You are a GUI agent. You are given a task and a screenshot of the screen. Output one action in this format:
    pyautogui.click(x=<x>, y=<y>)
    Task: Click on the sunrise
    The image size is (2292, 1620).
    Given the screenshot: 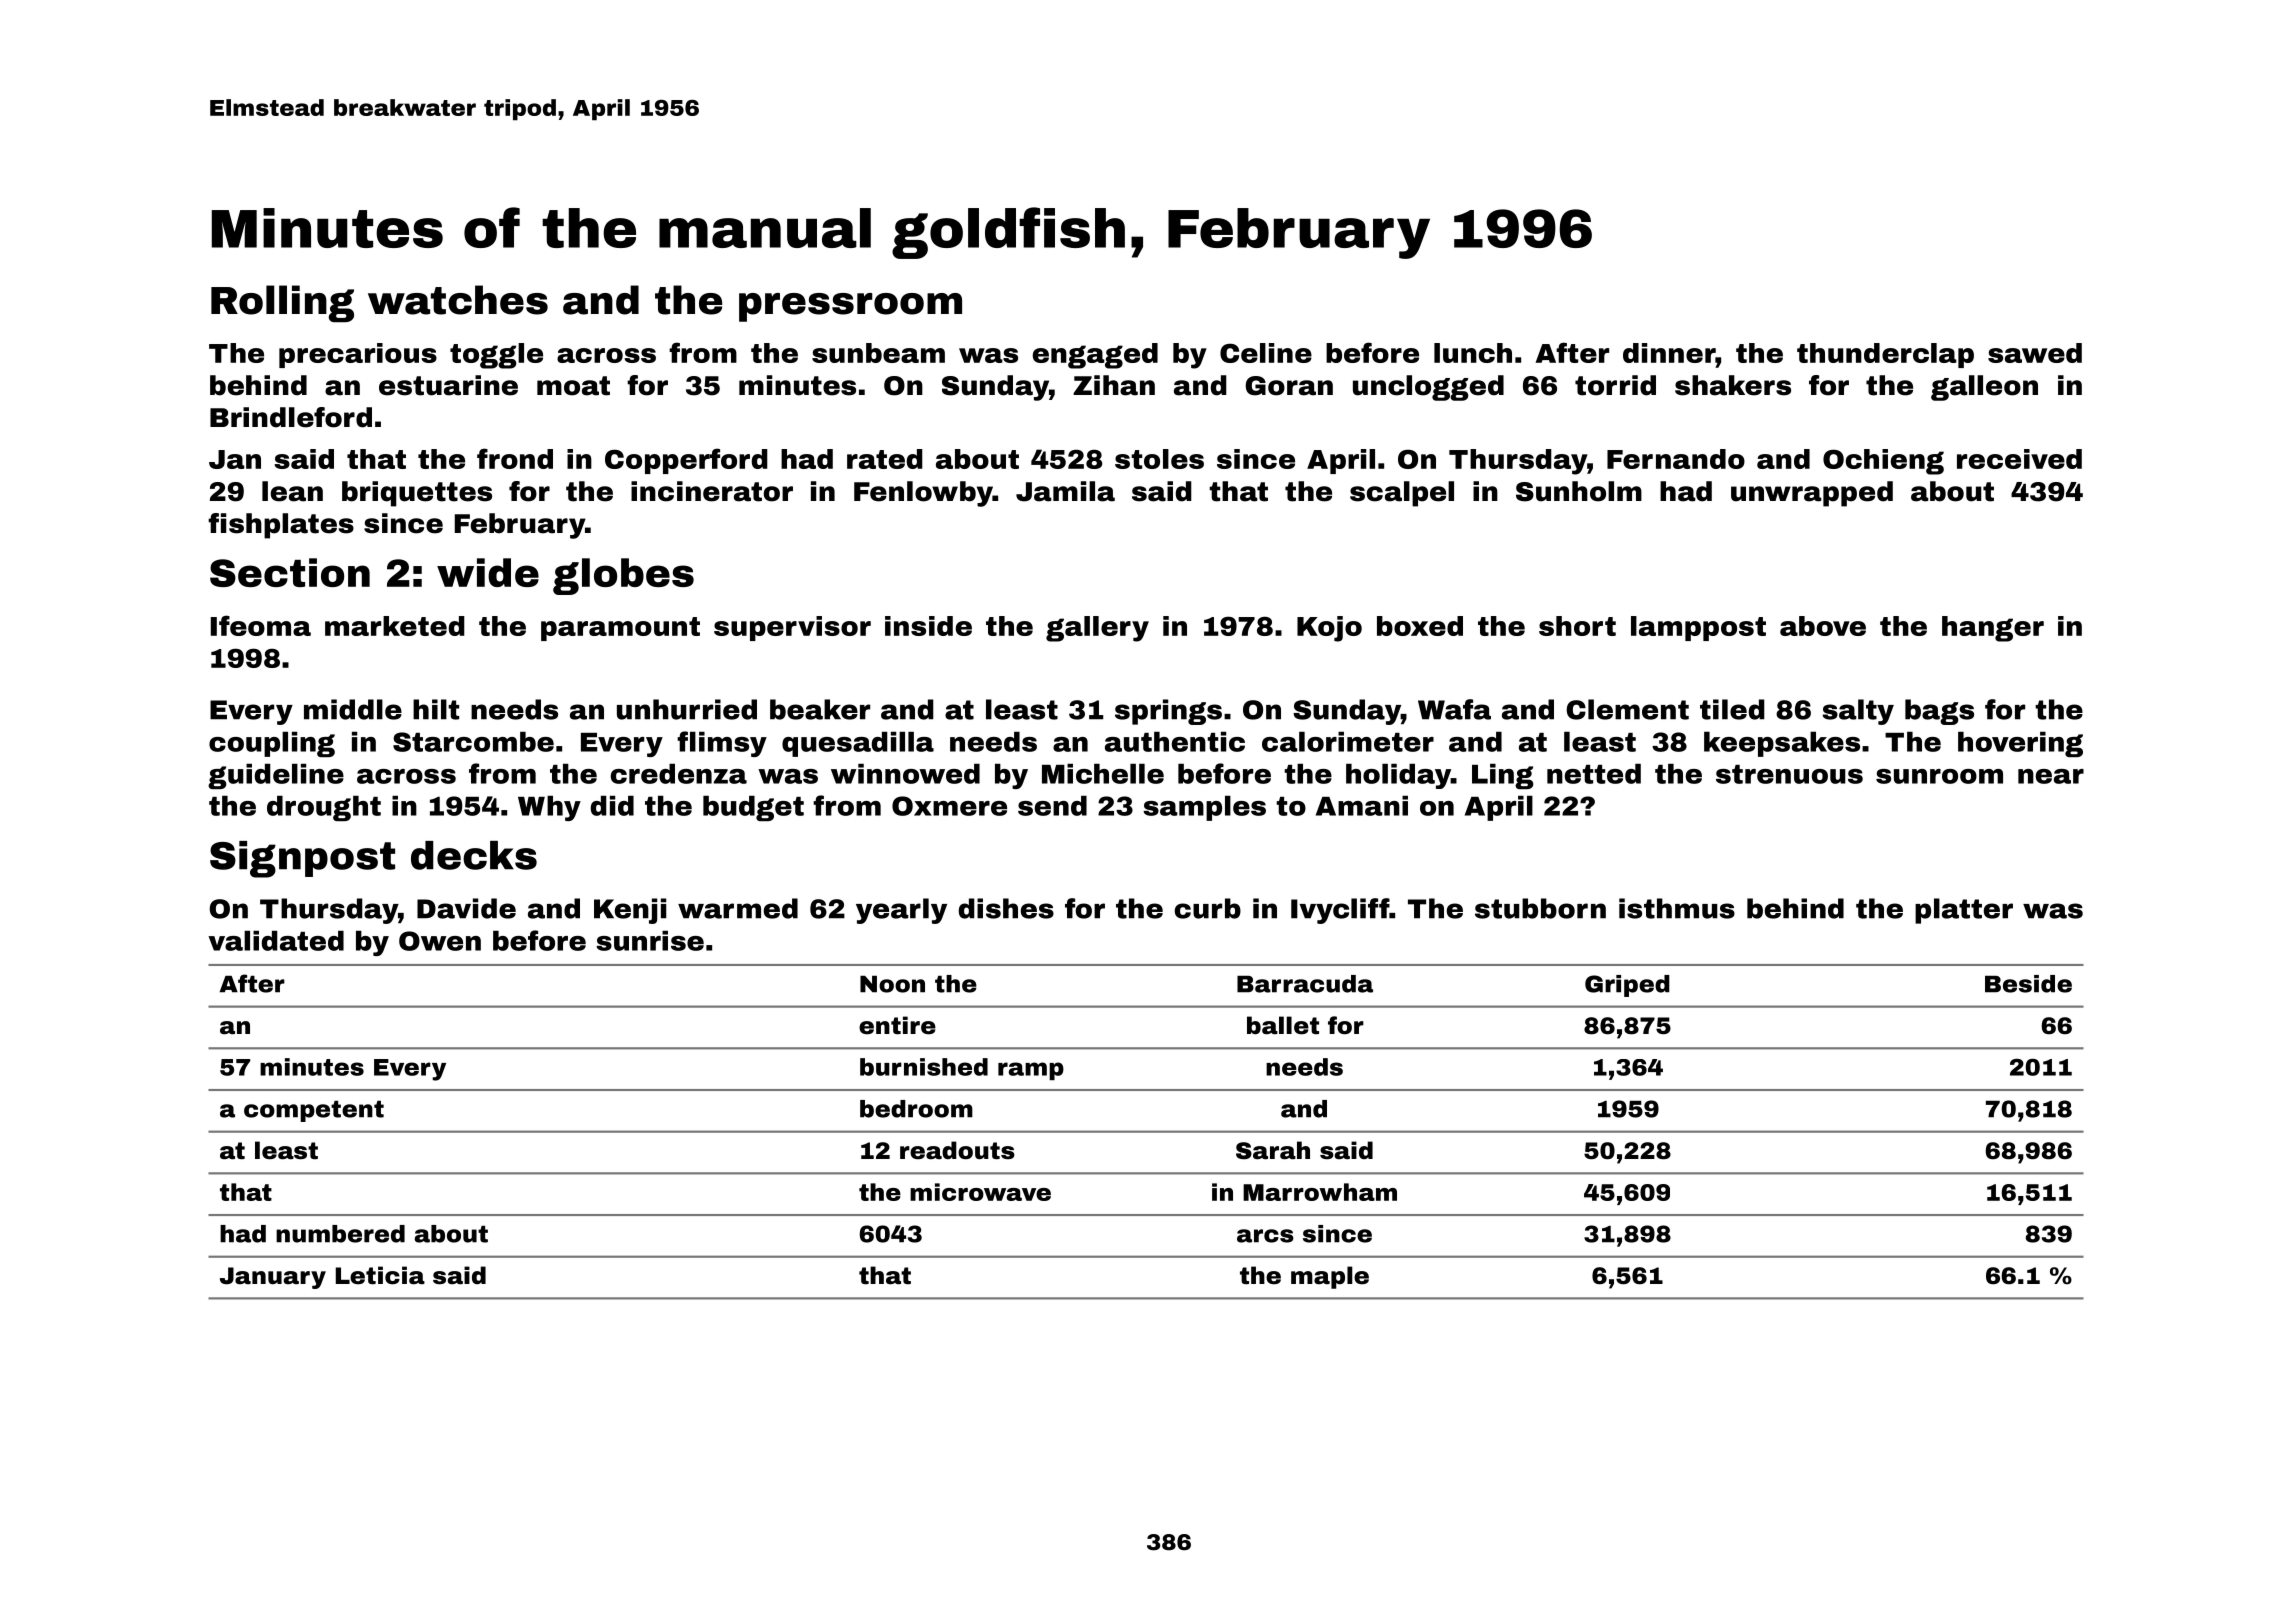 What is the action you would take?
    pyautogui.click(x=650, y=941)
